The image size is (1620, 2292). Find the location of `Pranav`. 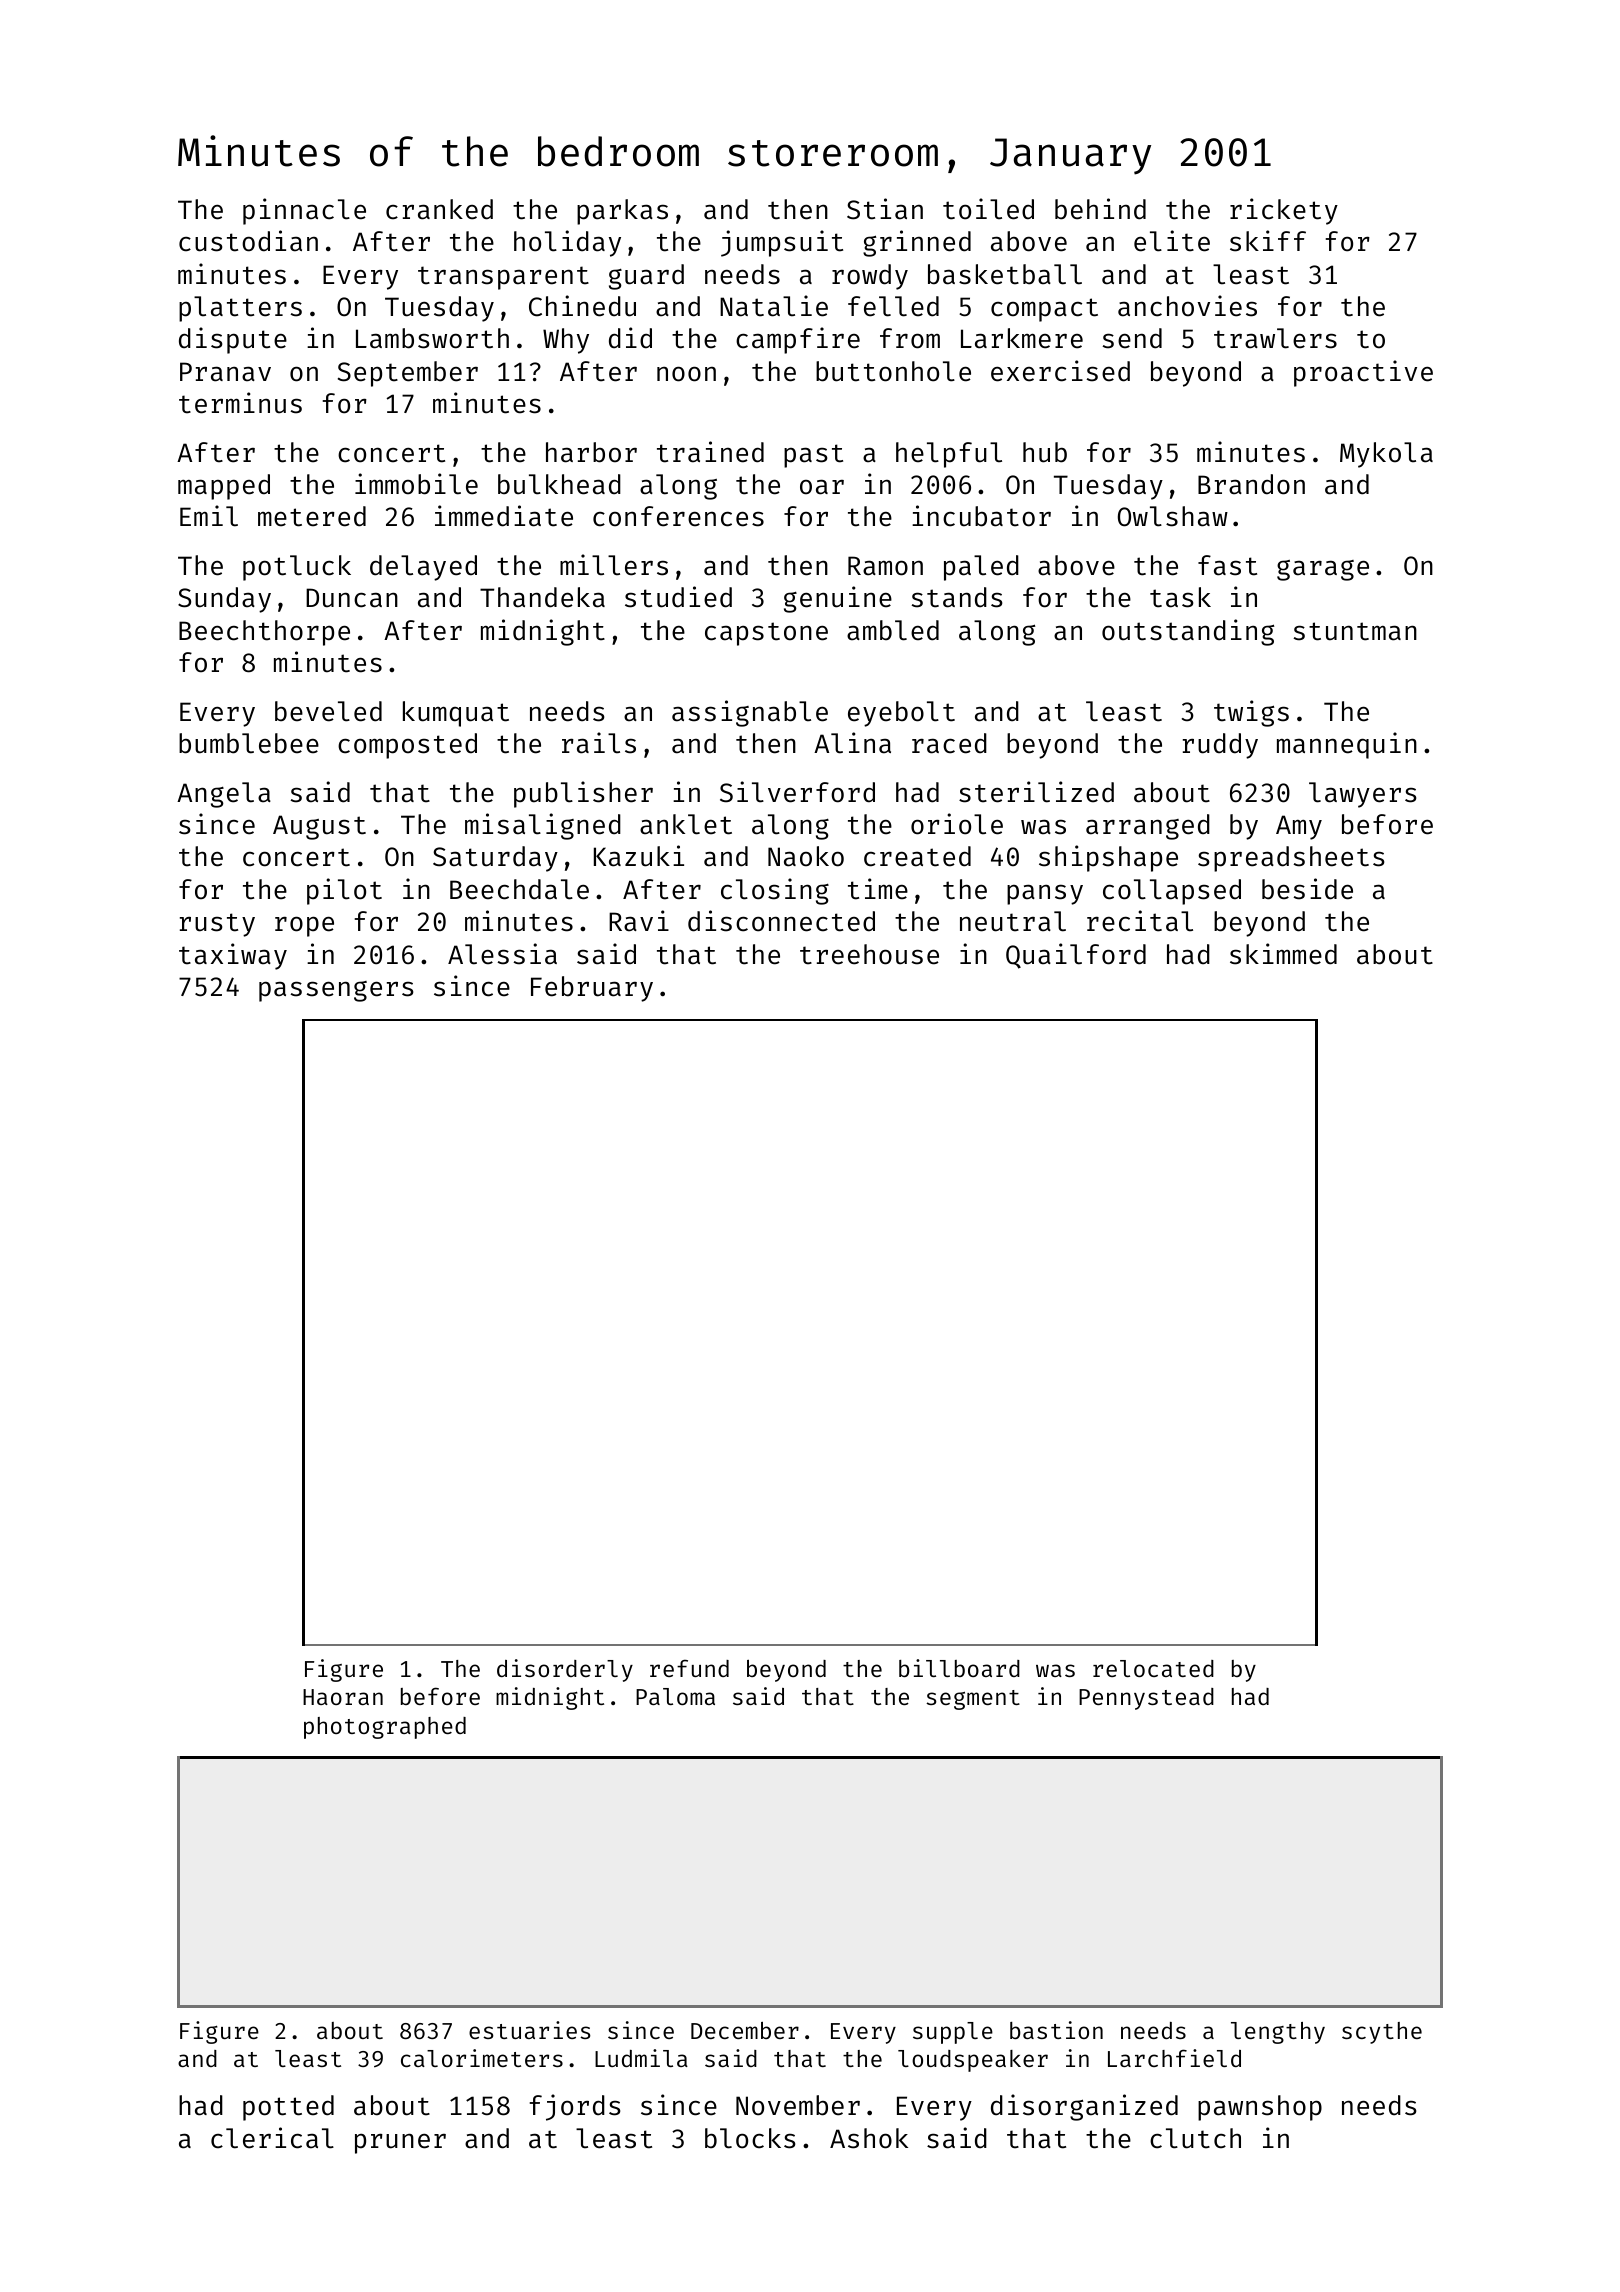

Pranav is located at coordinates (225, 372).
